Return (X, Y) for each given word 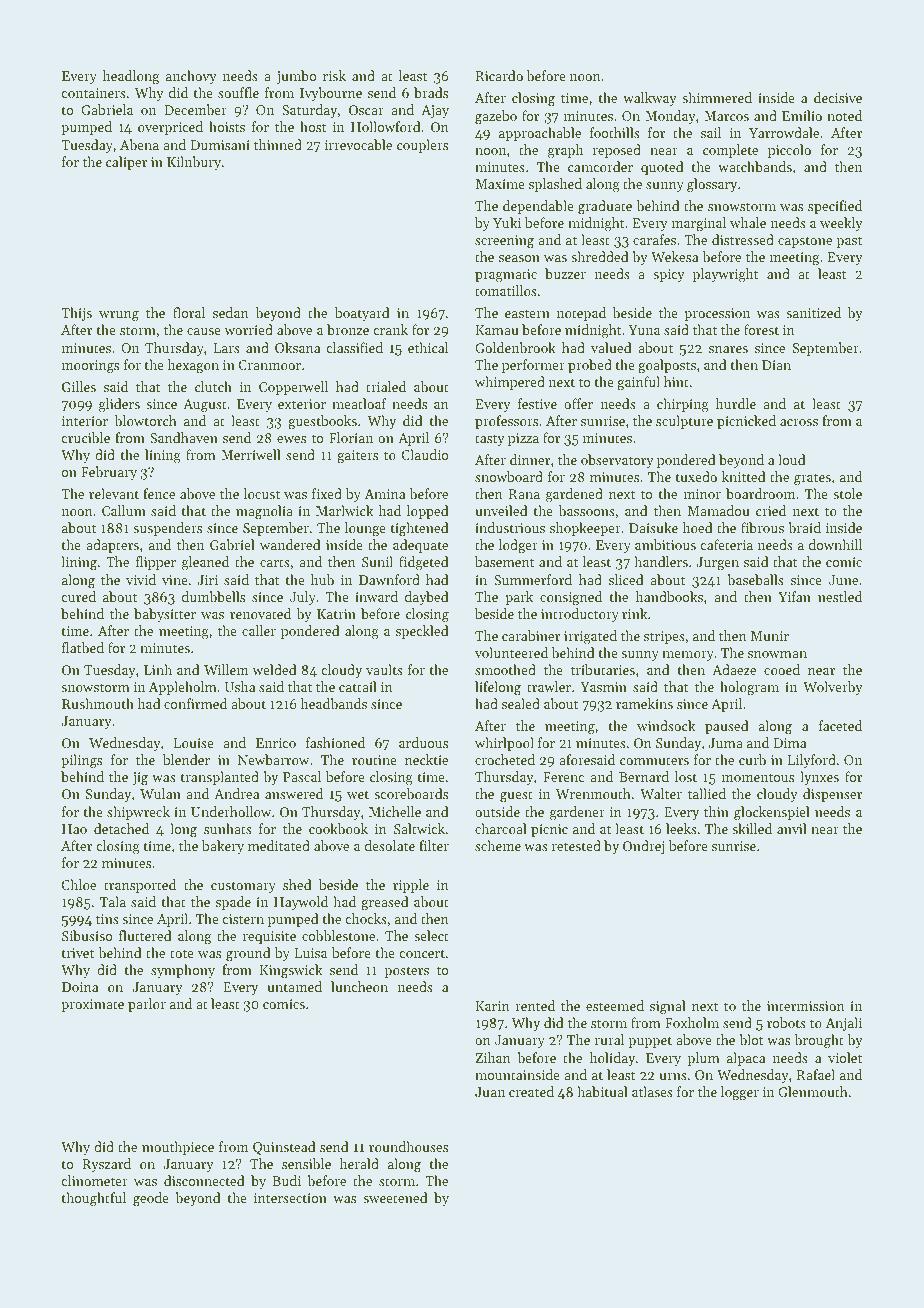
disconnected (204, 1180)
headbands (334, 703)
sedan (231, 312)
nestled (840, 596)
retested (576, 845)
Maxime (500, 184)
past (849, 242)
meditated (279, 845)
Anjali (844, 1024)
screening (504, 242)
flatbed (83, 647)
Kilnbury (194, 163)
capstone (805, 242)
